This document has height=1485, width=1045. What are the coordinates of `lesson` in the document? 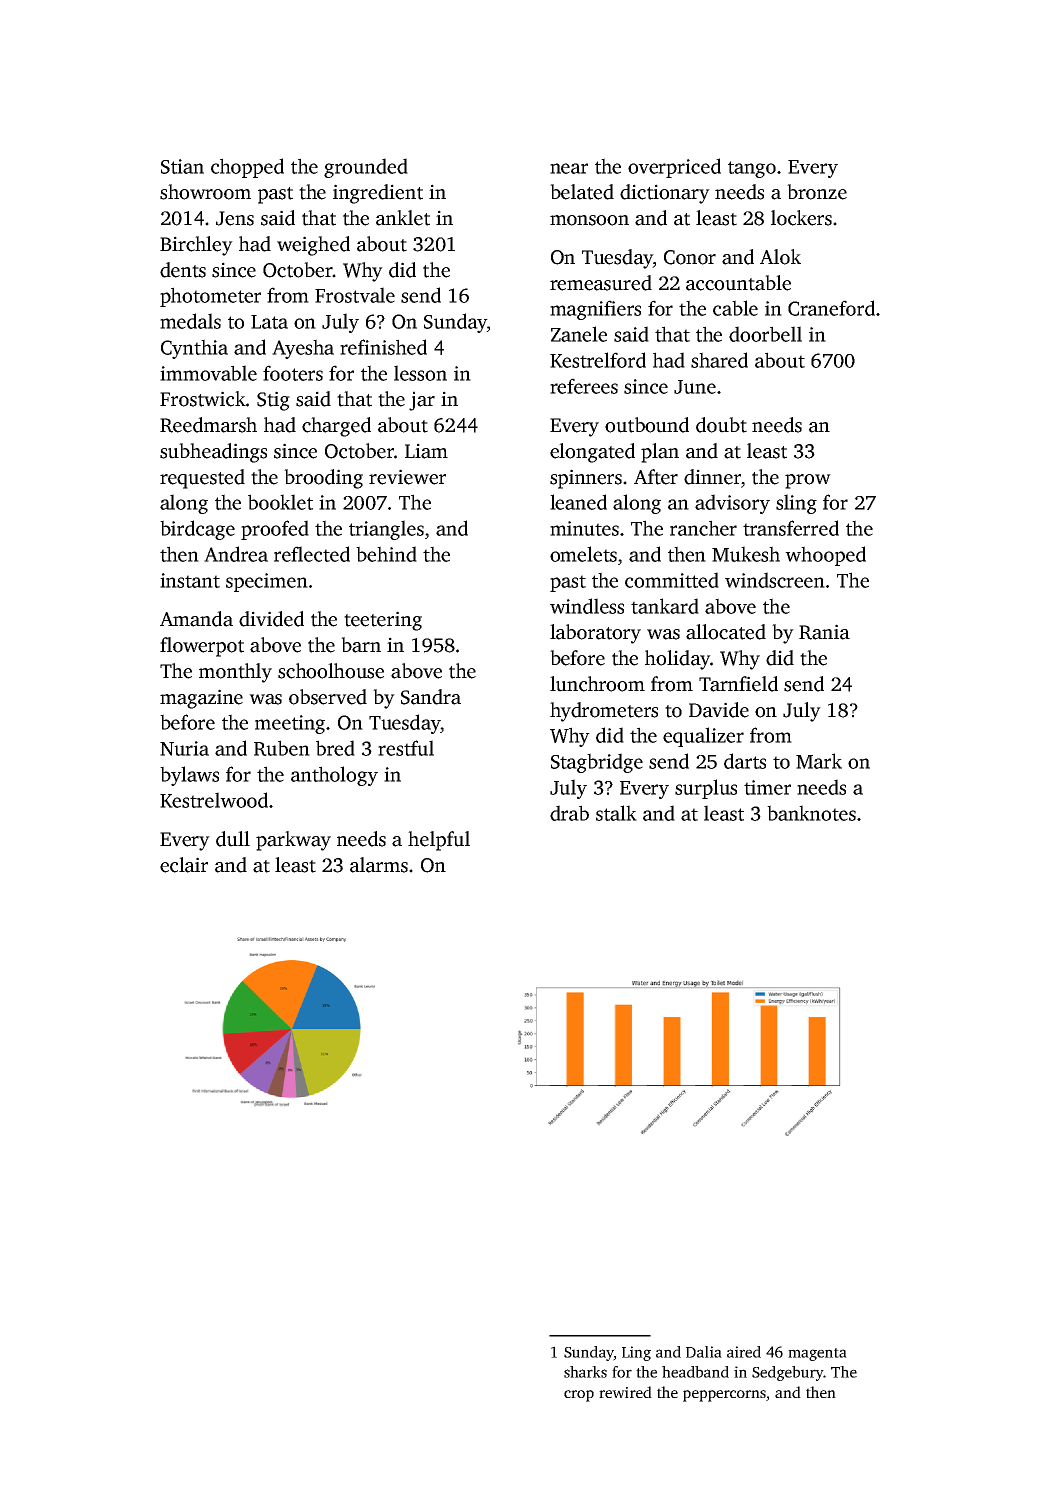 It's located at (420, 373).
